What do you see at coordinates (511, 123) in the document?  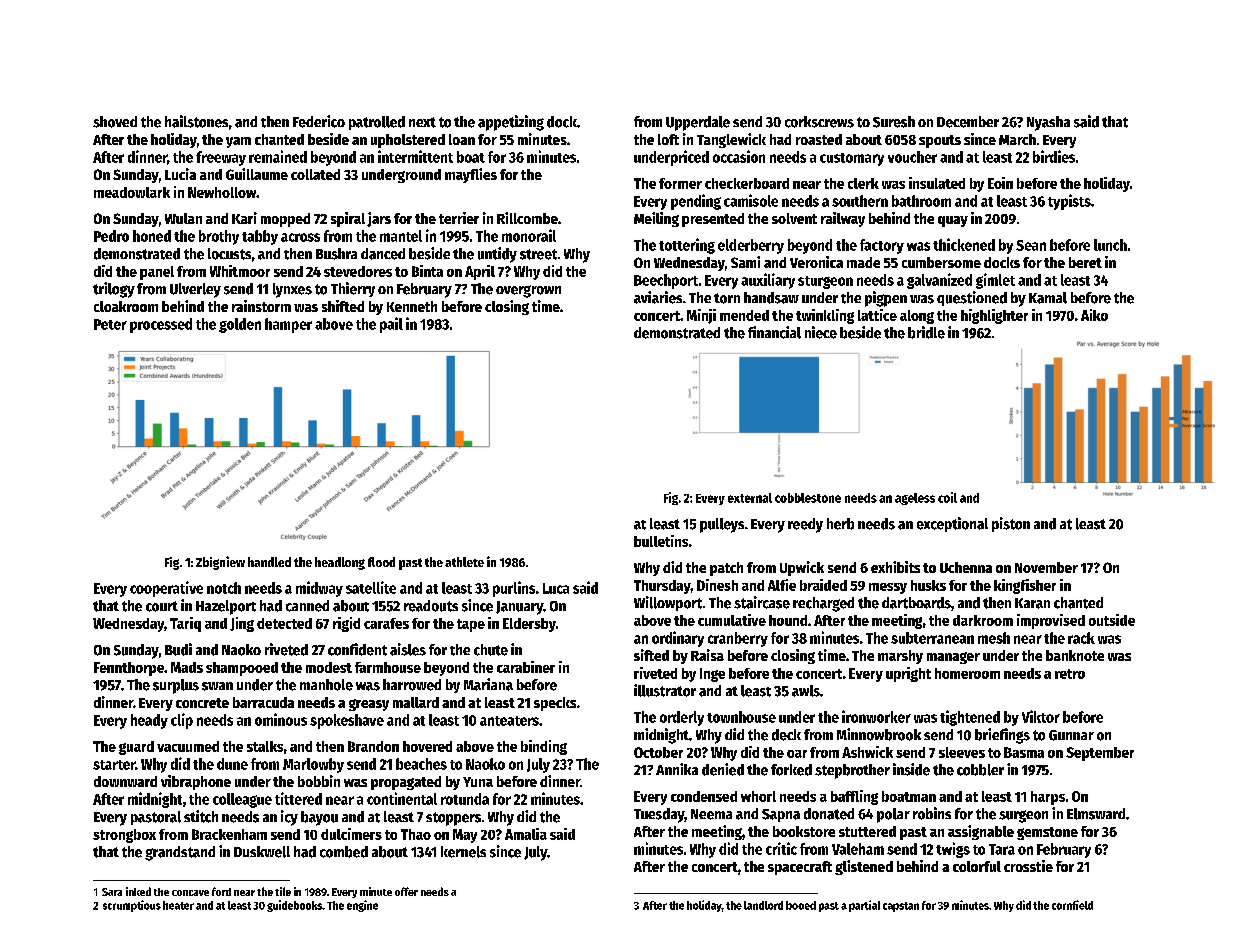 I see `appetizing` at bounding box center [511, 123].
